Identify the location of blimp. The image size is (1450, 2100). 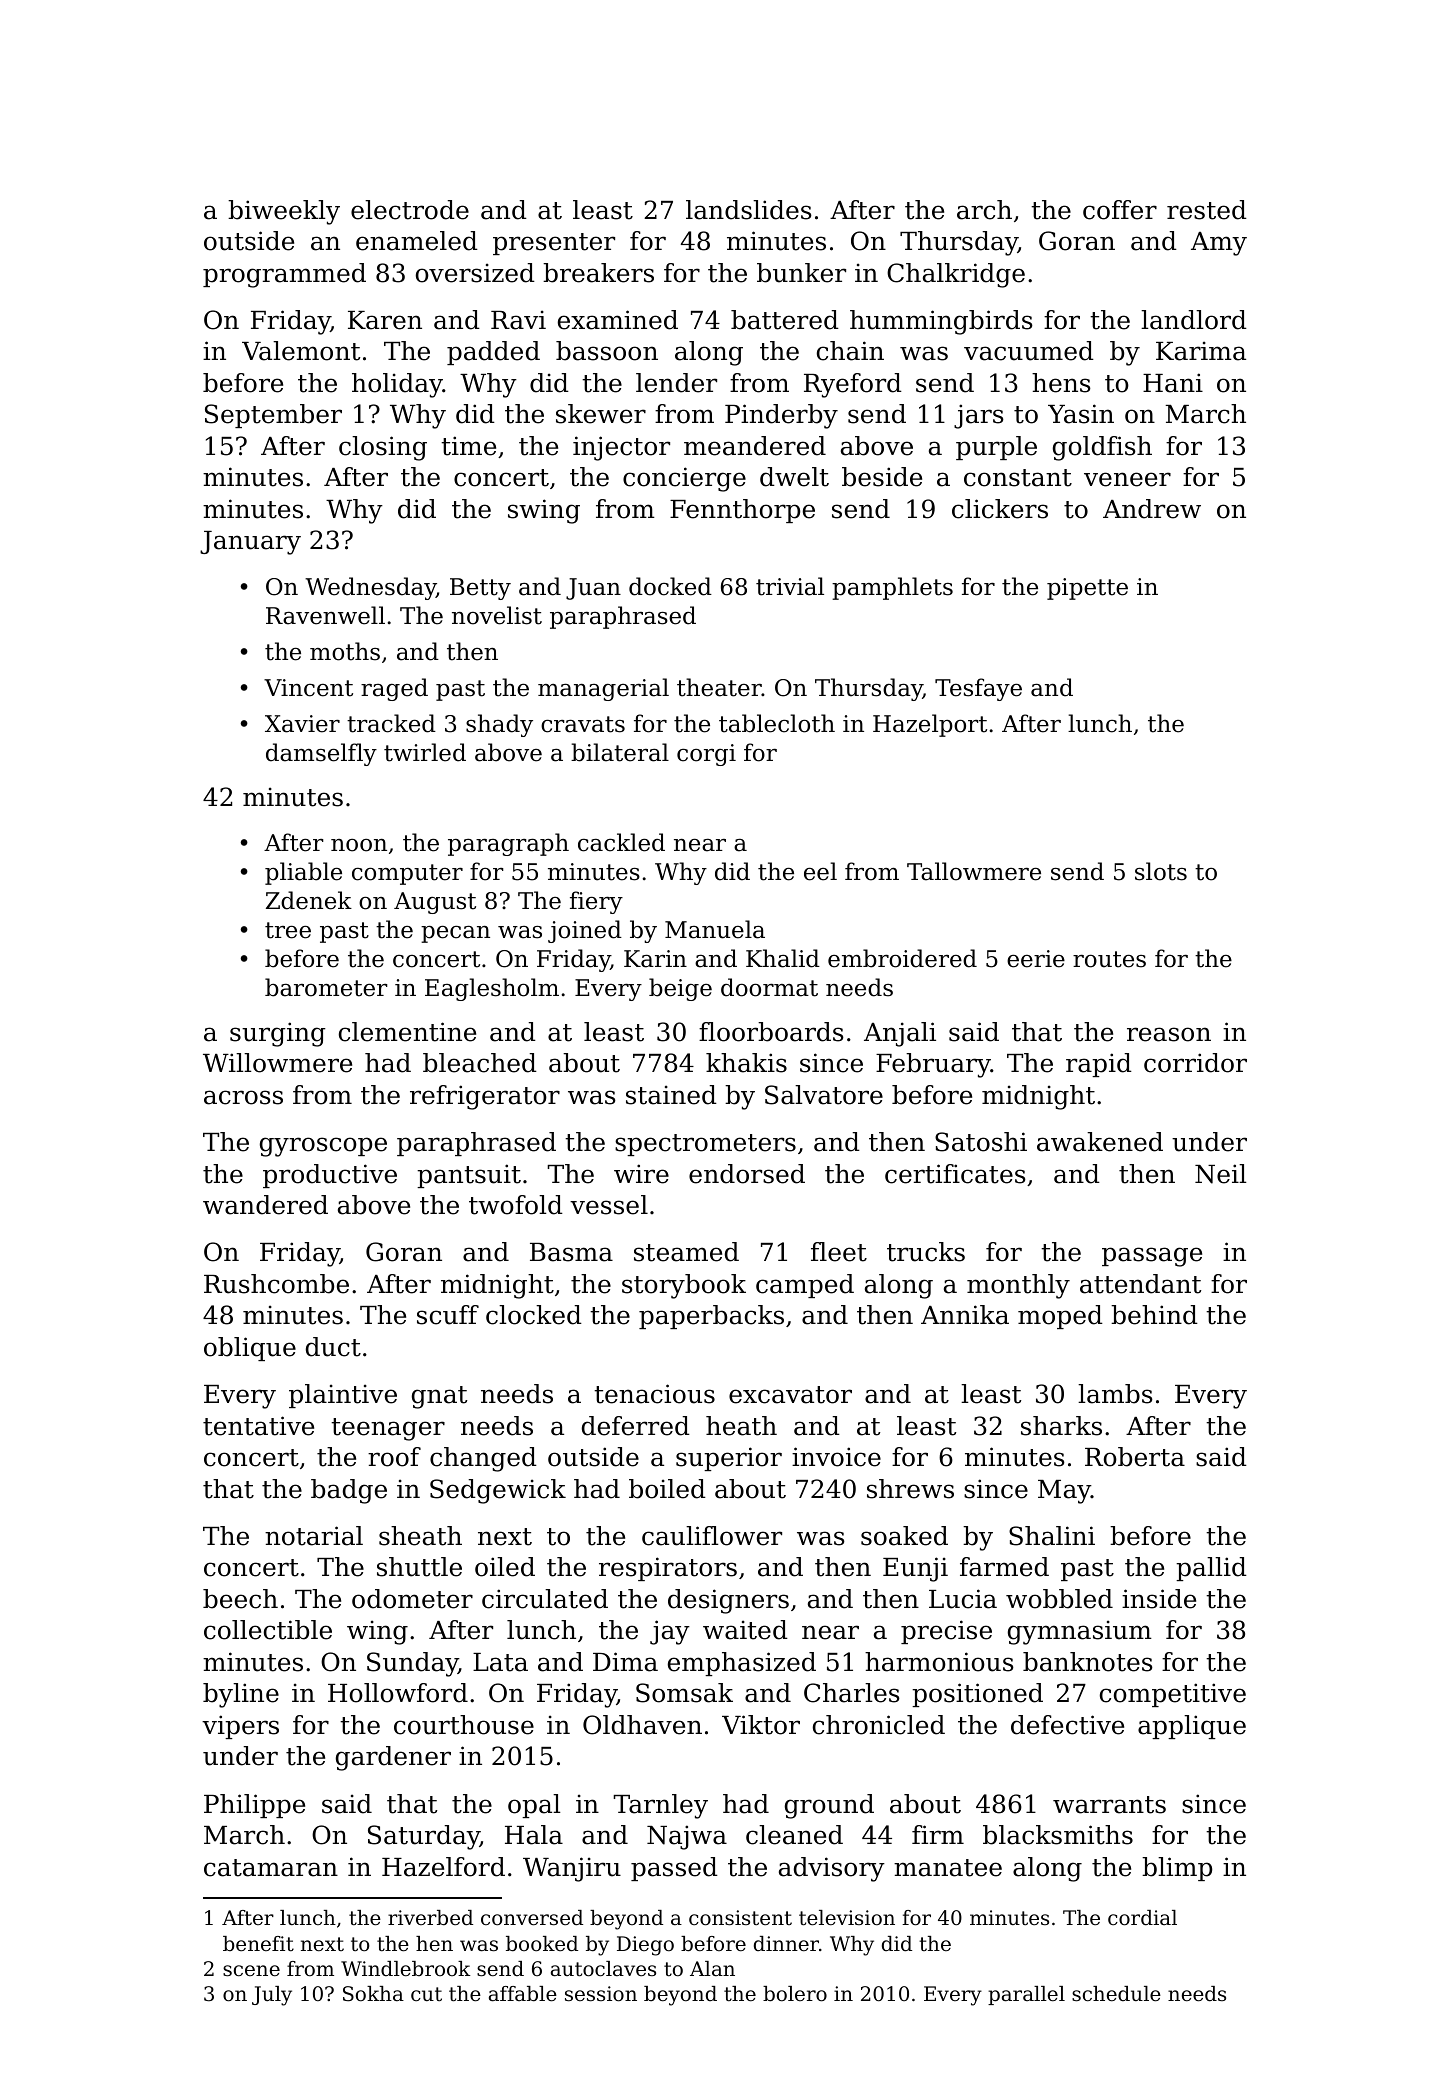
(1177, 1869).
